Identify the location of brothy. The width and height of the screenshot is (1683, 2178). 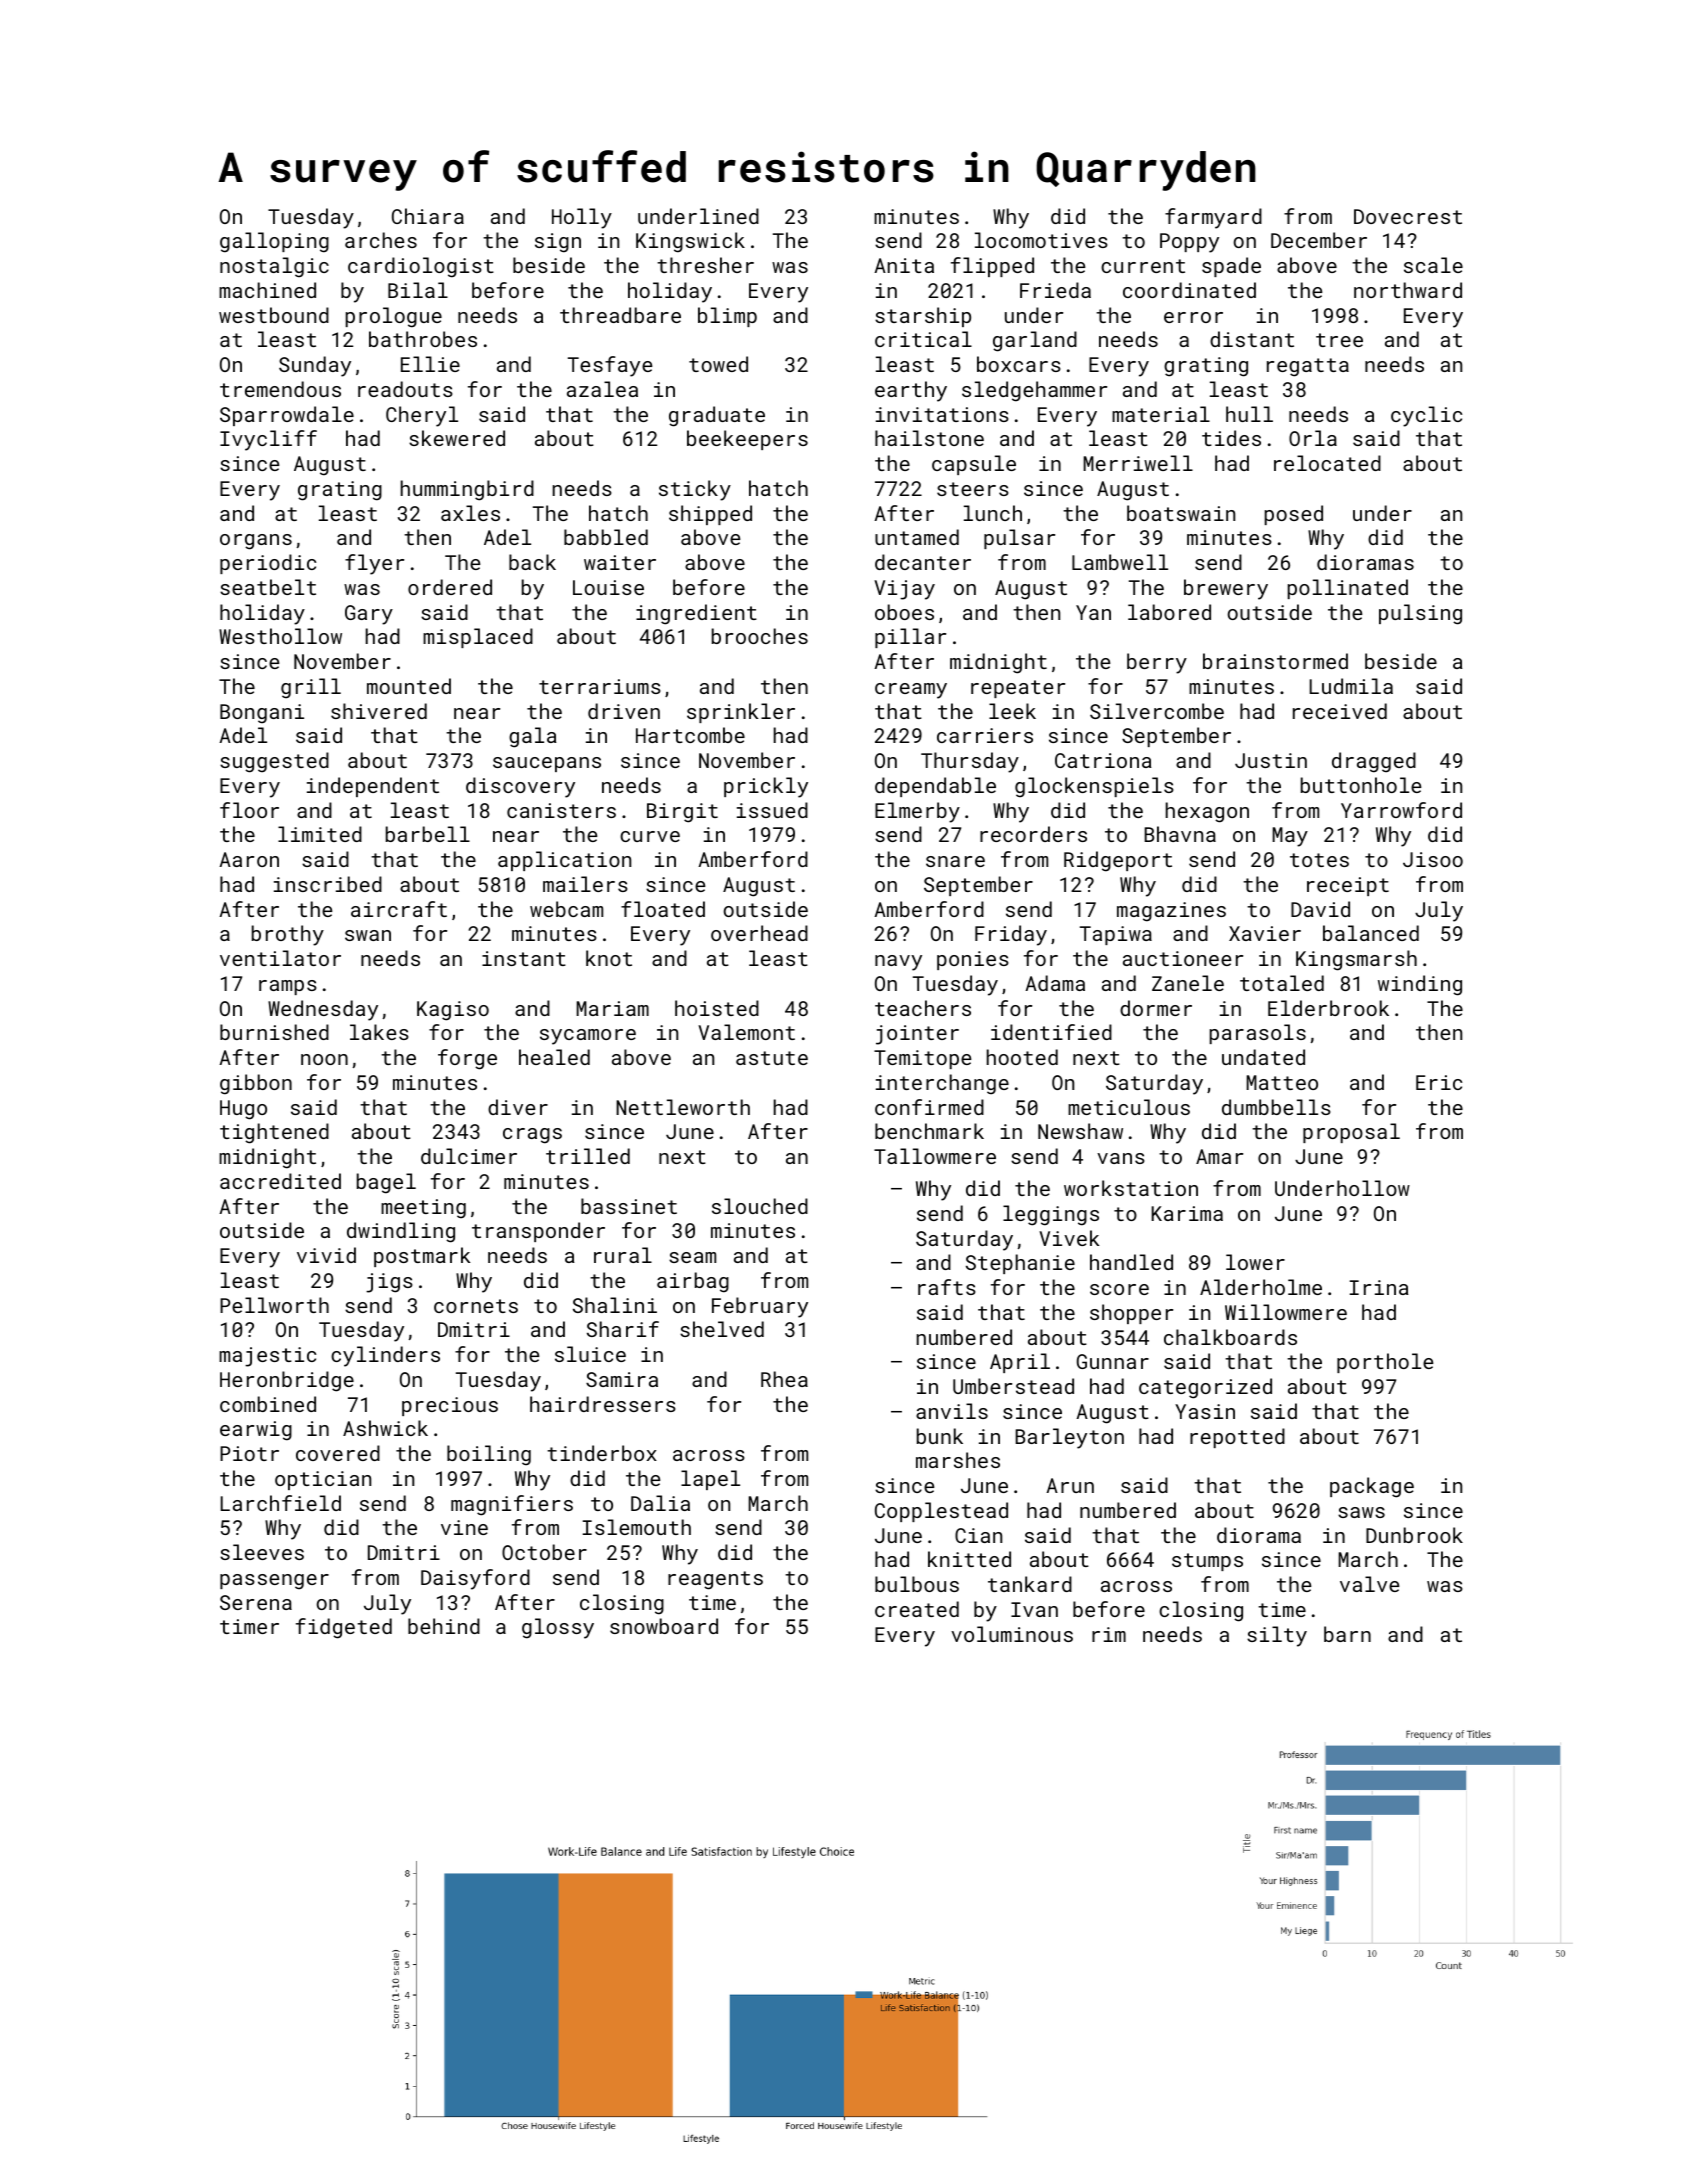
(288, 935).
